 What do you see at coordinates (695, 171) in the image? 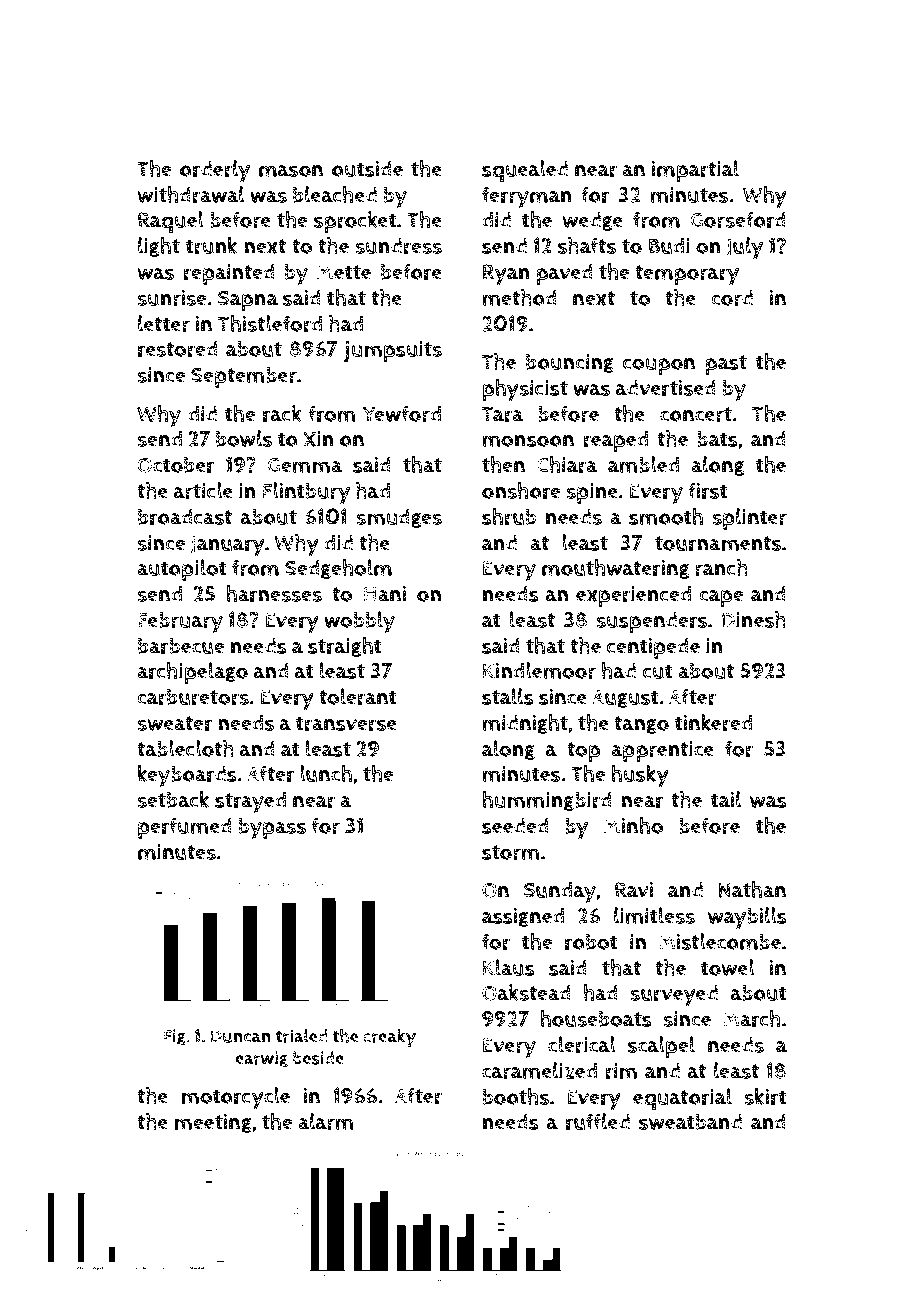
I see `impartial` at bounding box center [695, 171].
